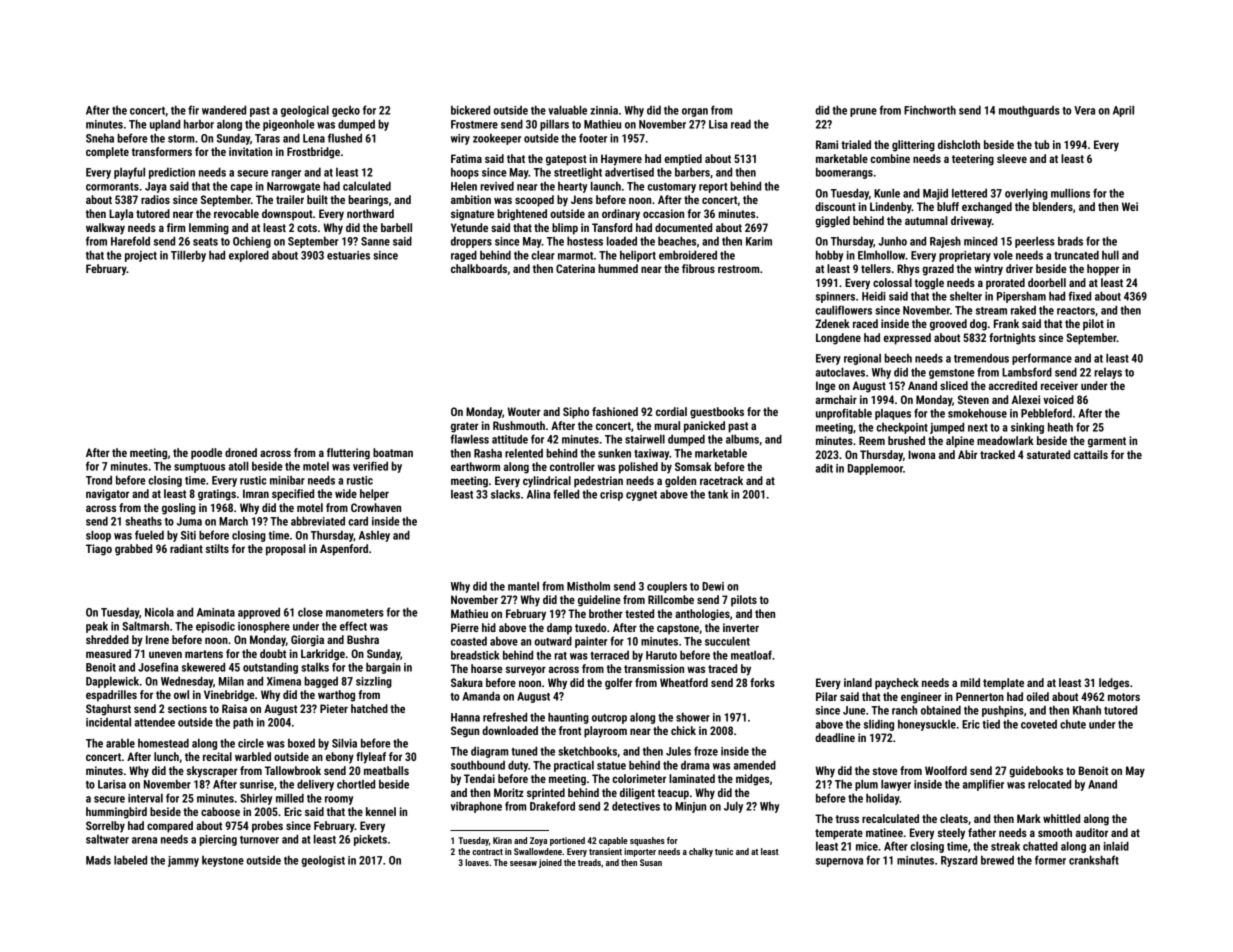 Image resolution: width=1233 pixels, height=952 pixels. What do you see at coordinates (369, 708) in the screenshot?
I see `hatched` at bounding box center [369, 708].
